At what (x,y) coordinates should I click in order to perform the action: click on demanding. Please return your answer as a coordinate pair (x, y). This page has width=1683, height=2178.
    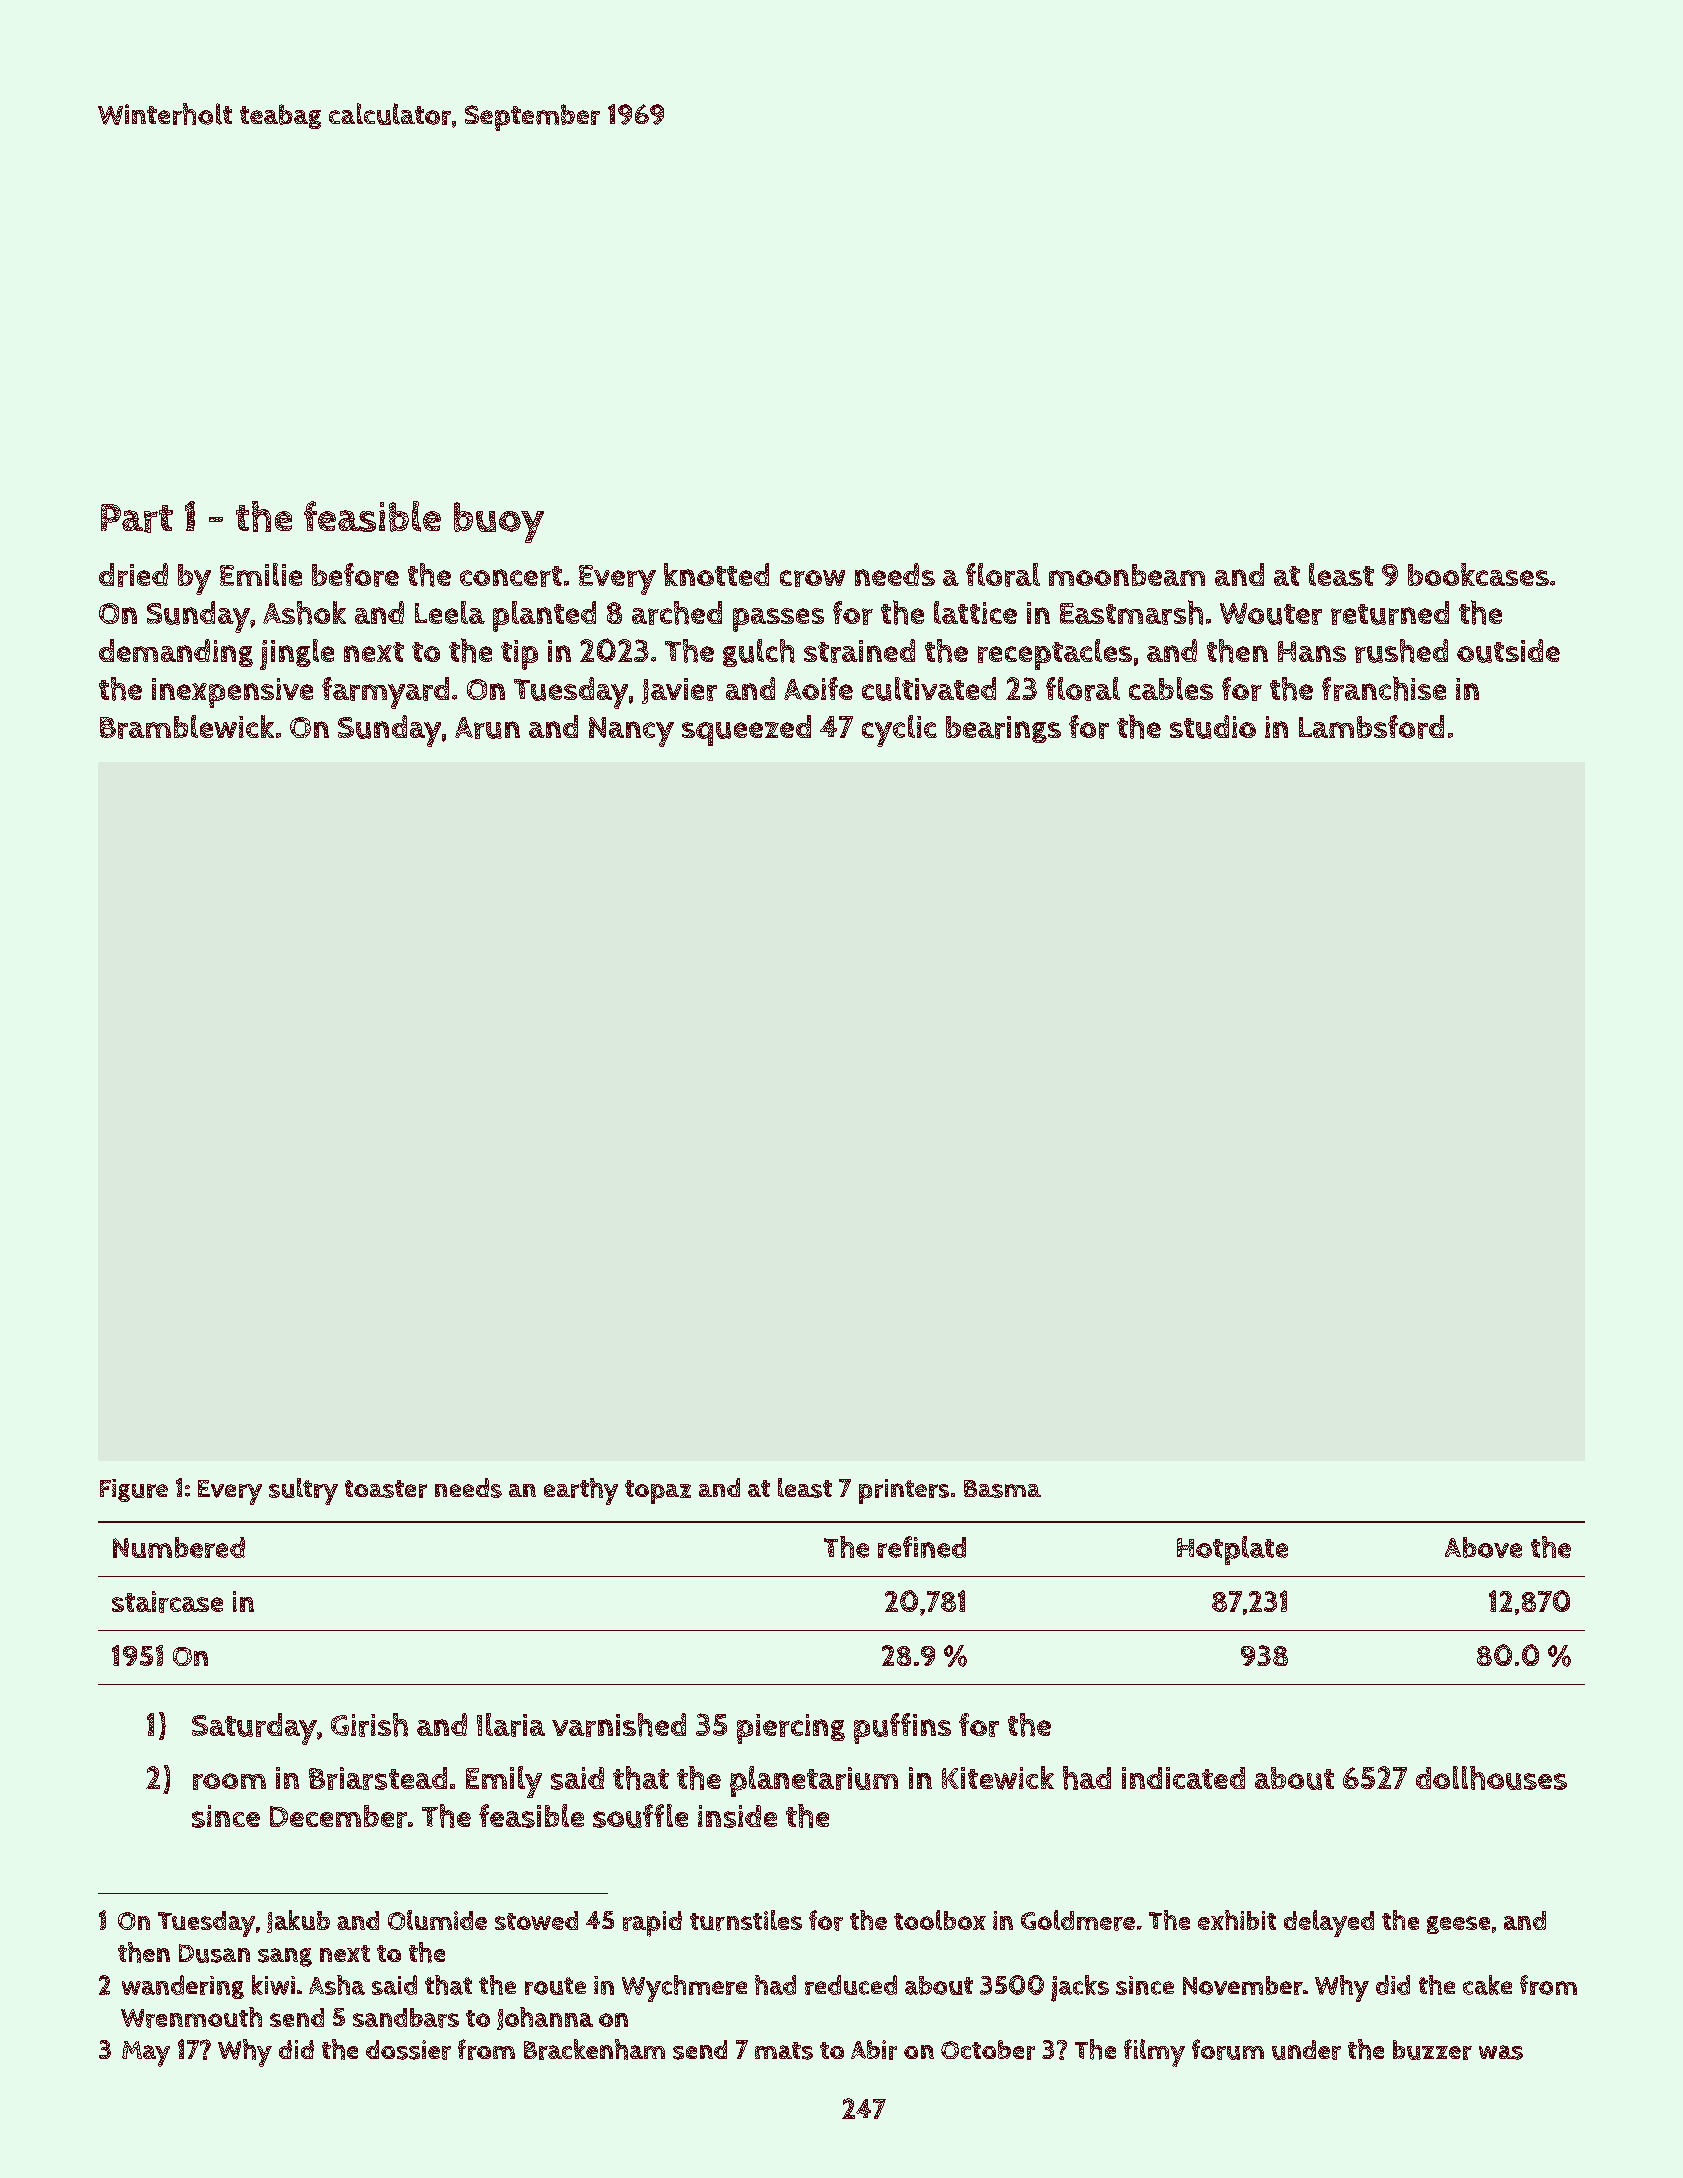
    Looking at the image, I should click on (176, 653).
